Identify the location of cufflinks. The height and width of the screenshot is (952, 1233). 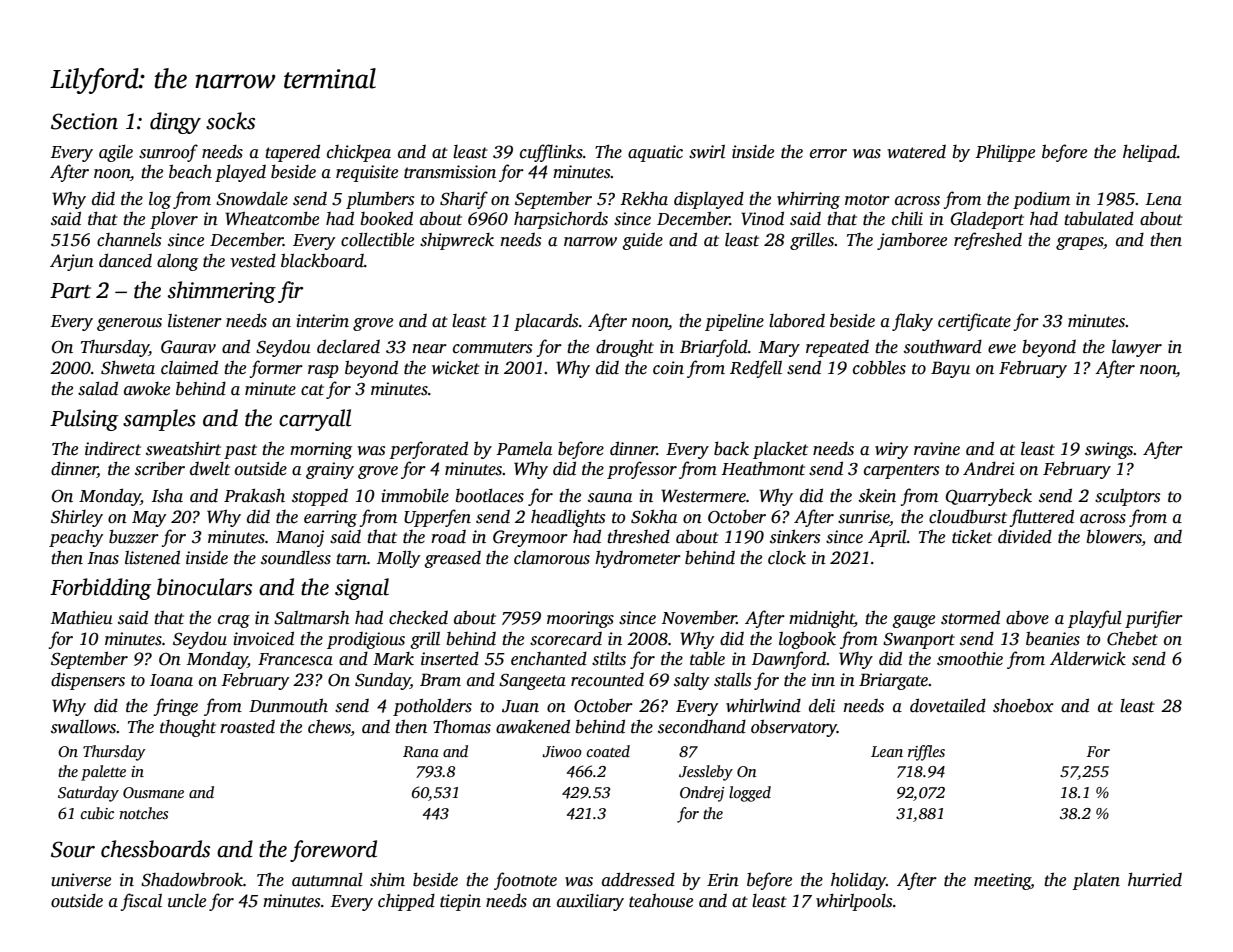
(551, 153).
